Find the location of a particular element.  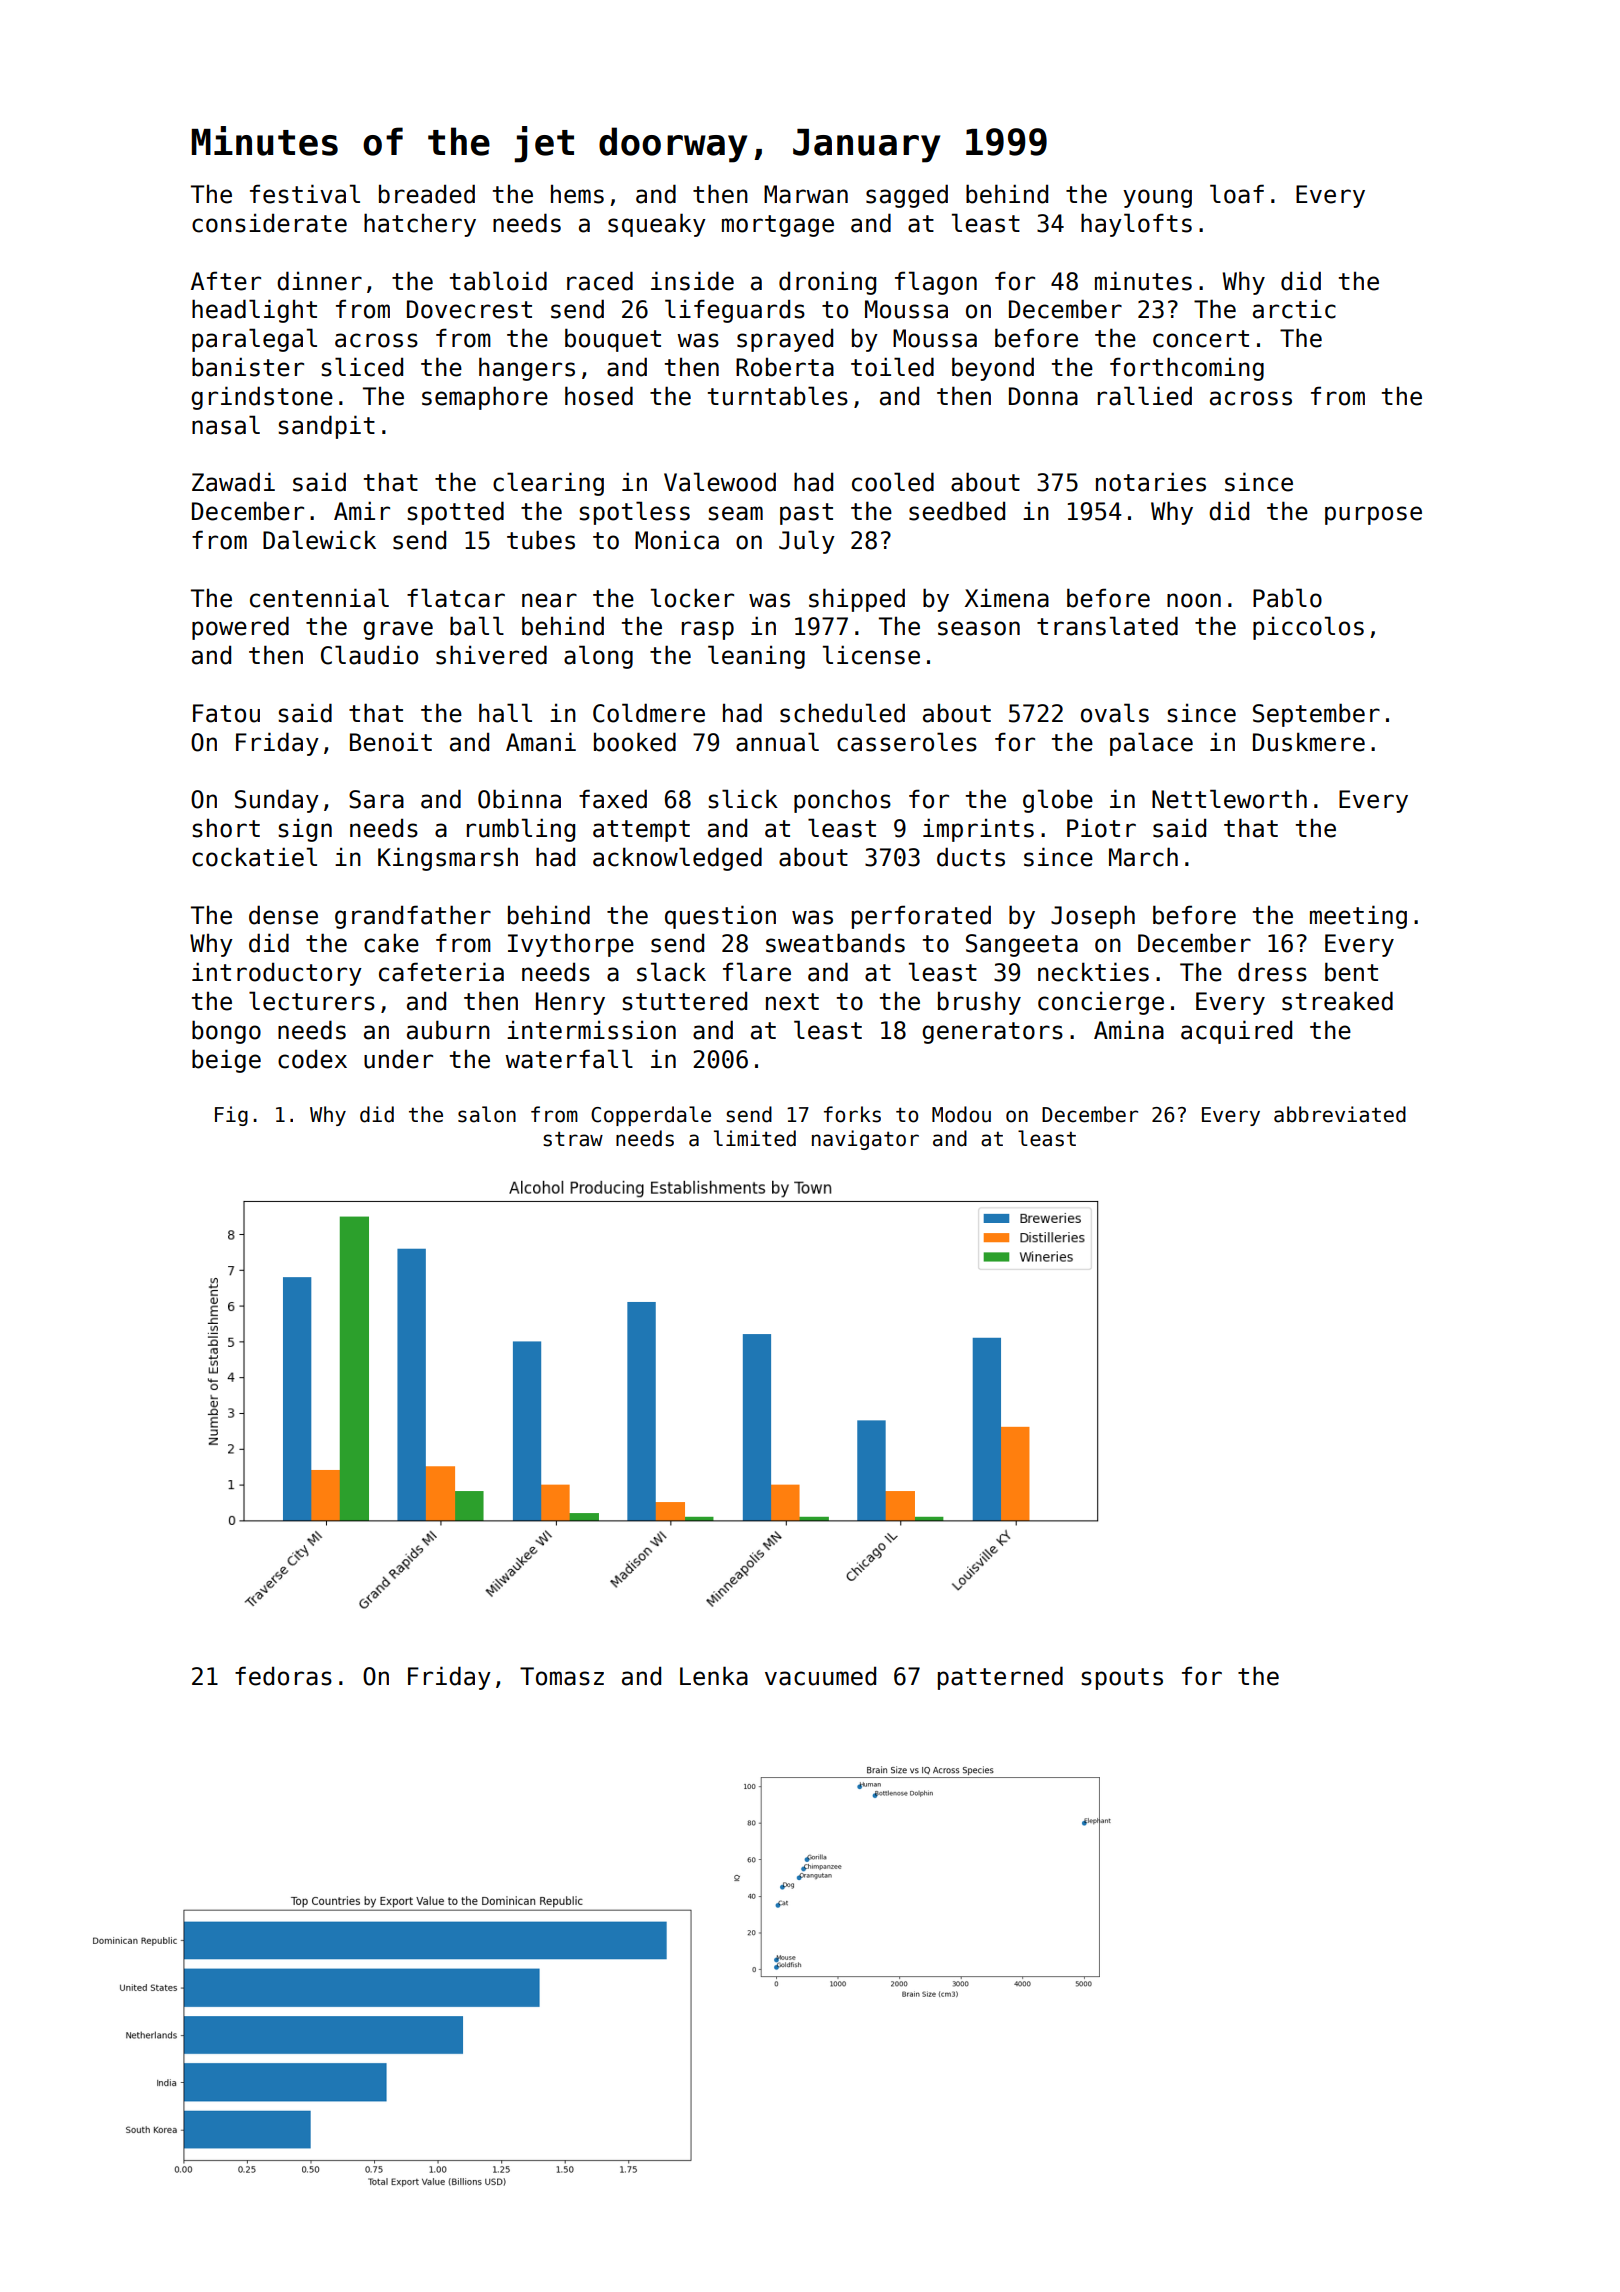

forthcoming is located at coordinates (1187, 369).
